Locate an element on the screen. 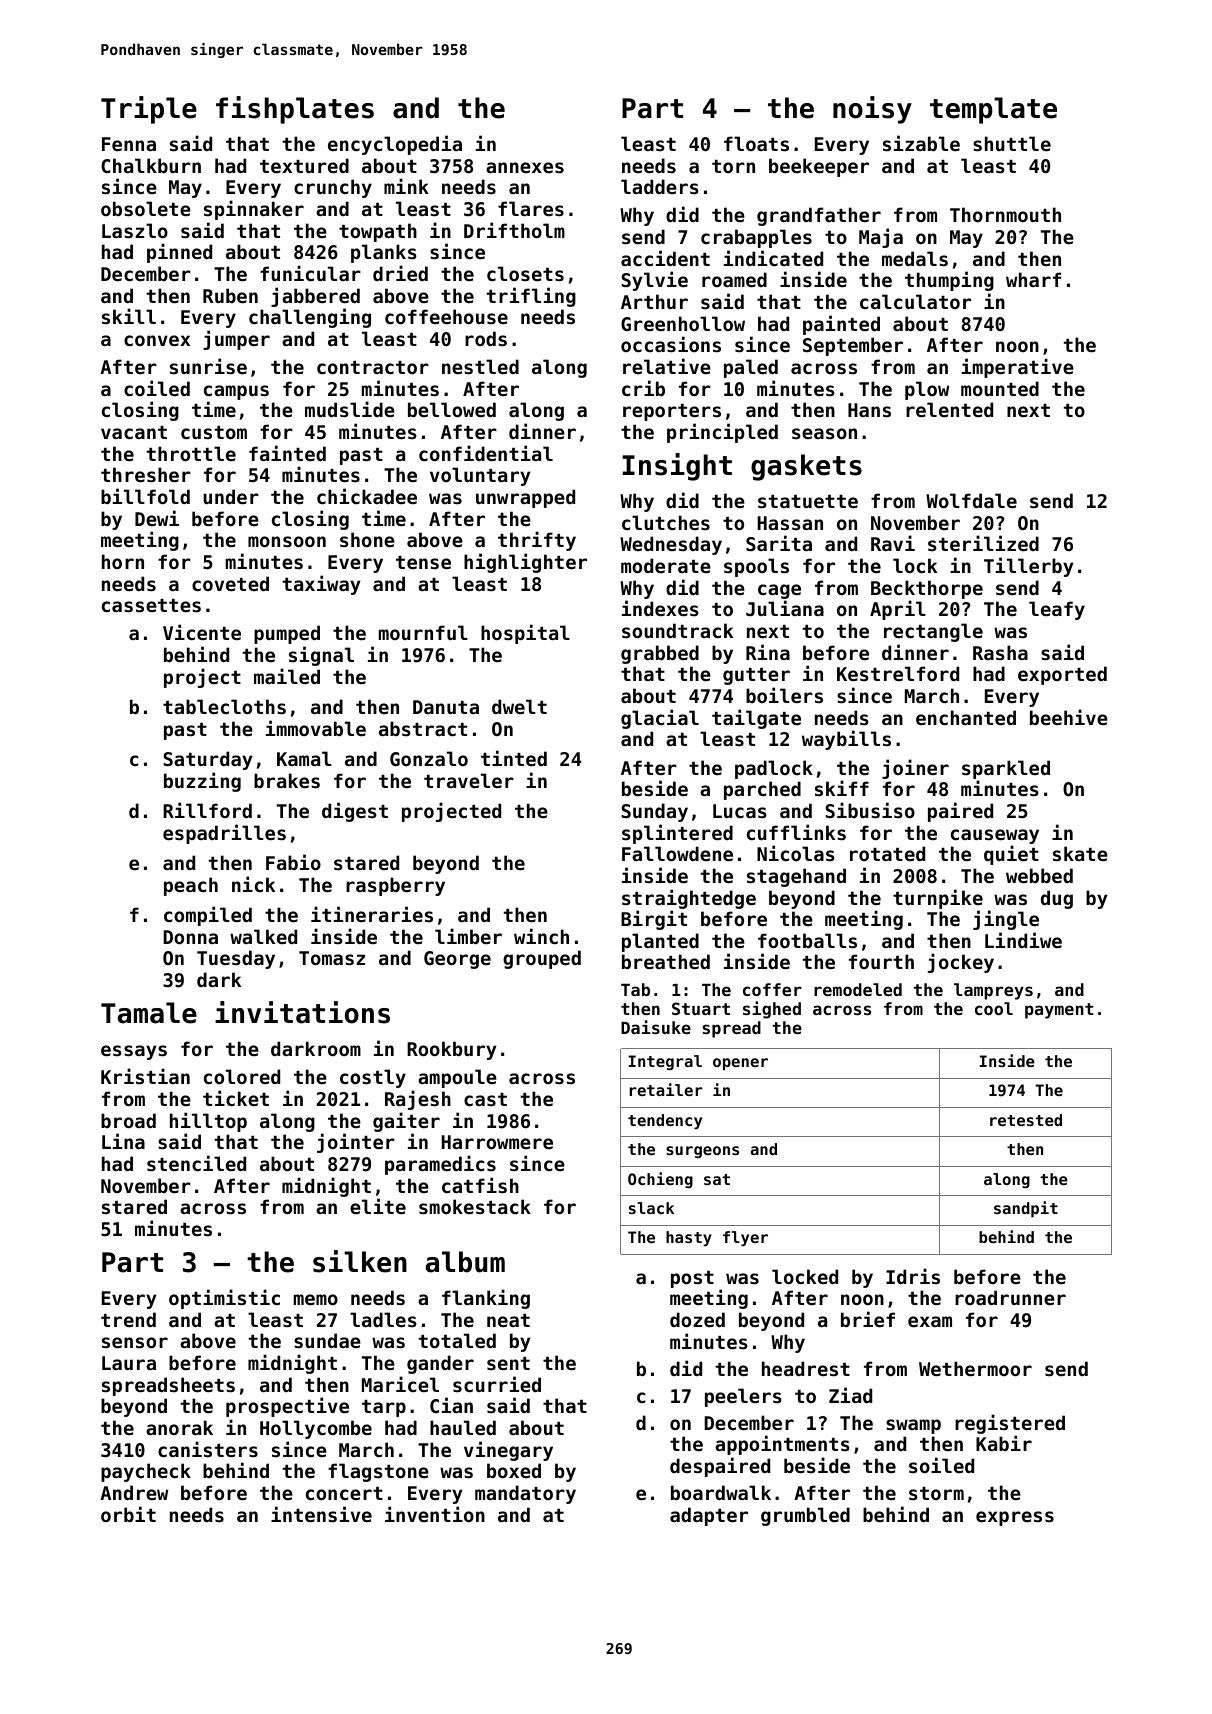 The height and width of the screenshot is (1714, 1212). Stuart is located at coordinates (701, 1008).
